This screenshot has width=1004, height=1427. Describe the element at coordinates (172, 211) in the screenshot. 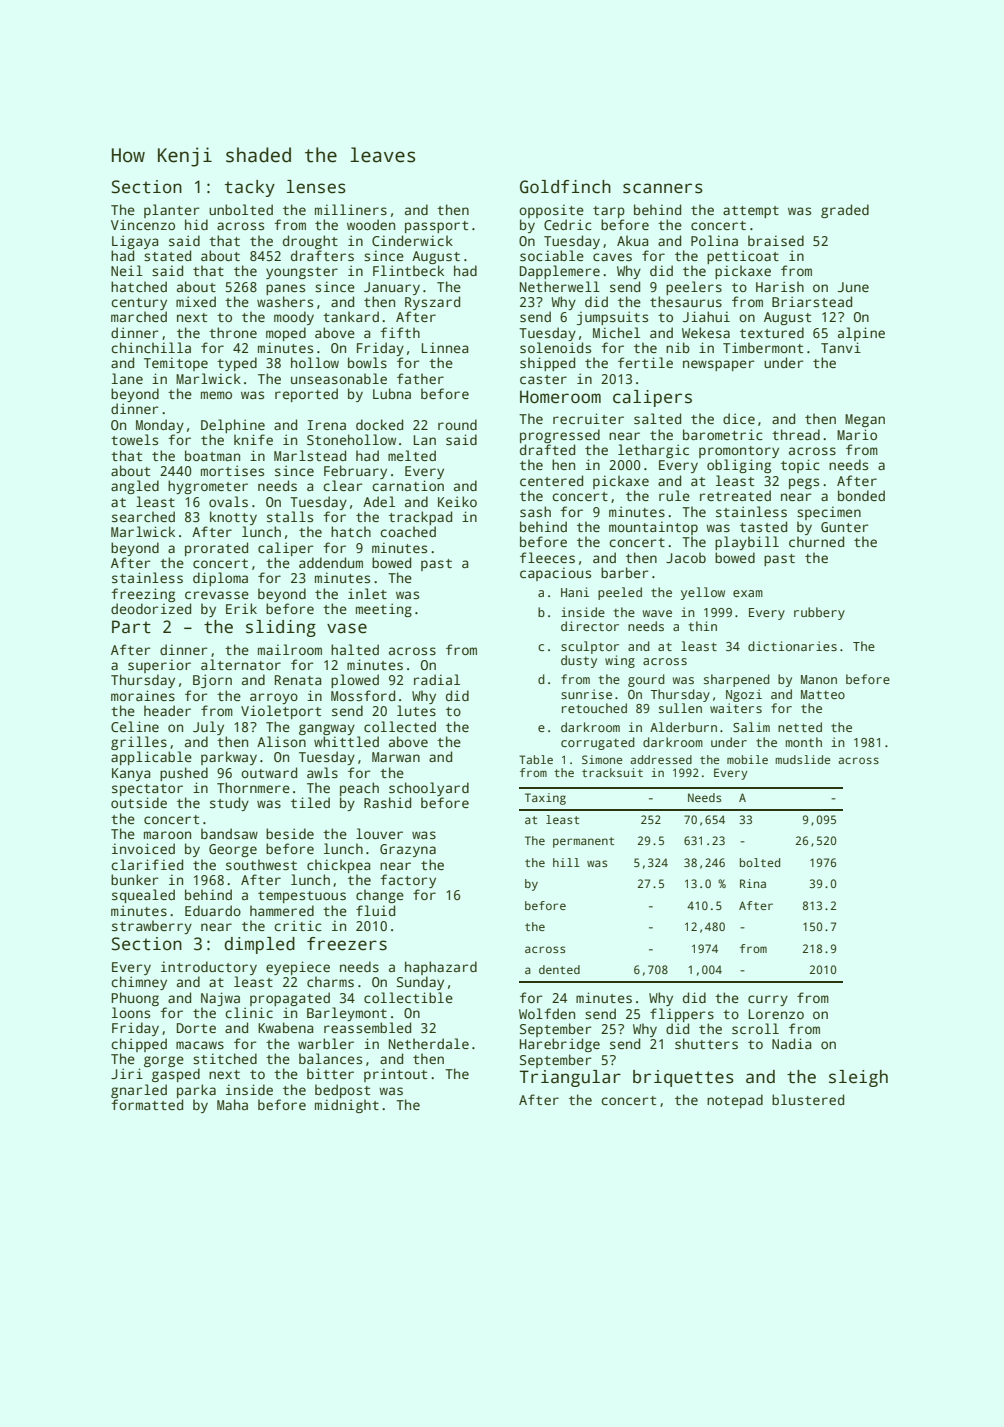

I see `planter` at that location.
